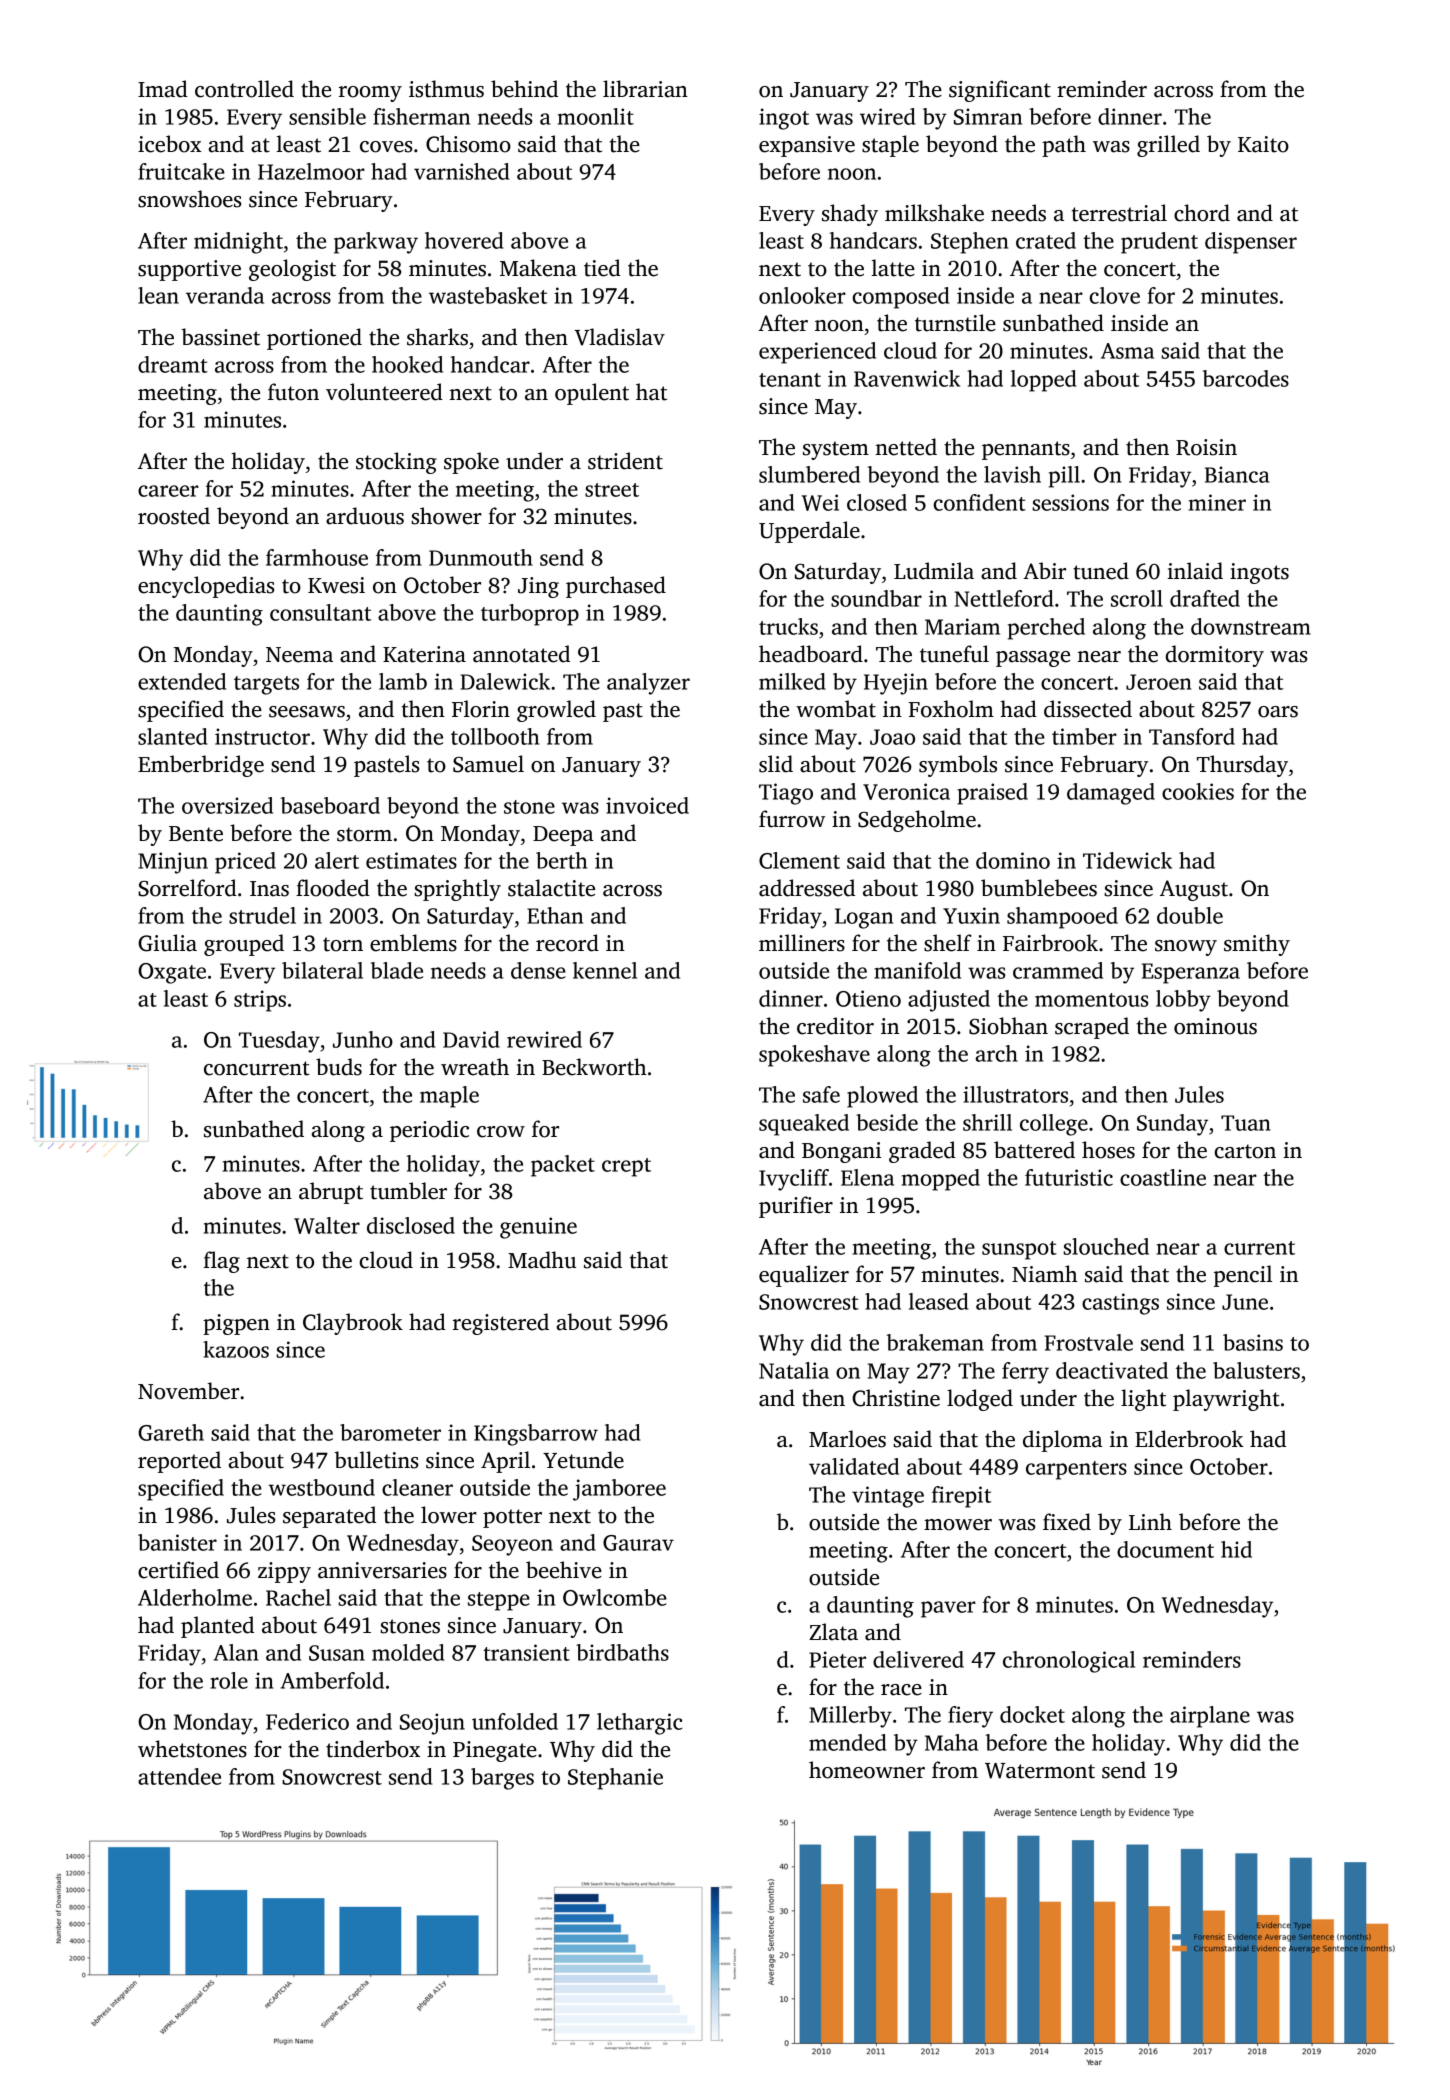  What do you see at coordinates (236, 1349) in the page?
I see `kazoos` at bounding box center [236, 1349].
